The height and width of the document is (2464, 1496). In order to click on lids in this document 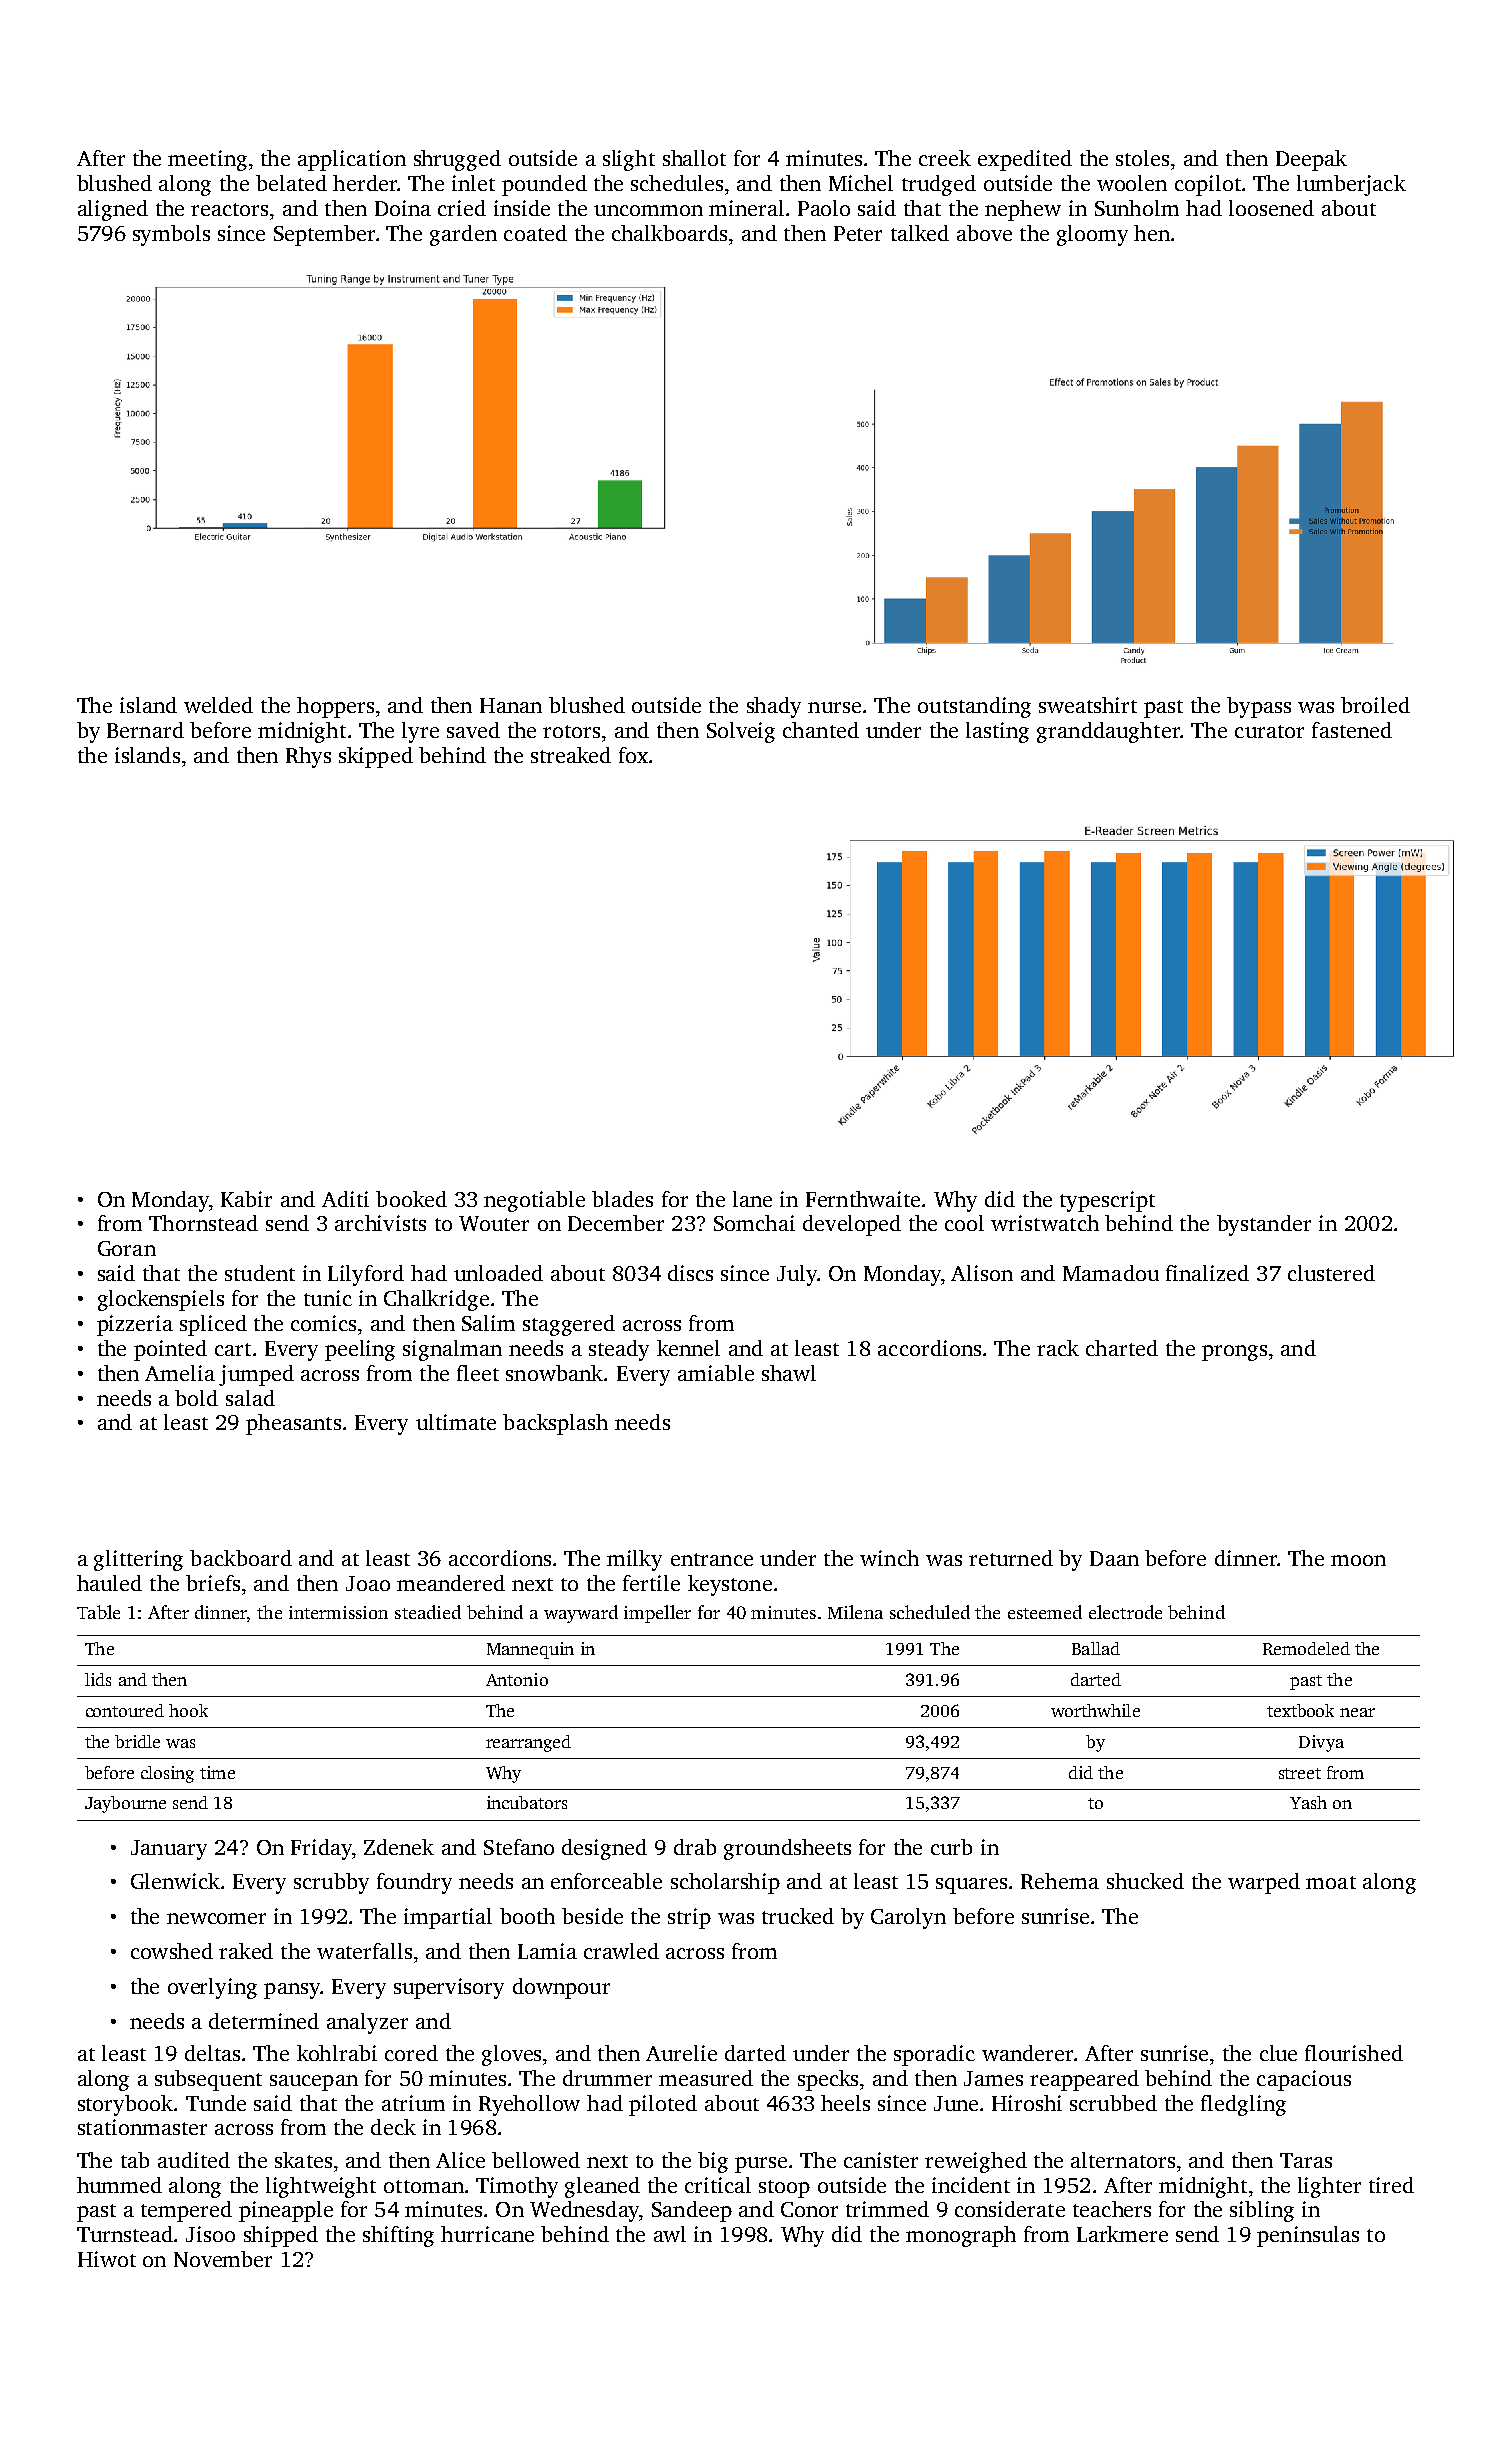, I will do `click(98, 1679)`.
